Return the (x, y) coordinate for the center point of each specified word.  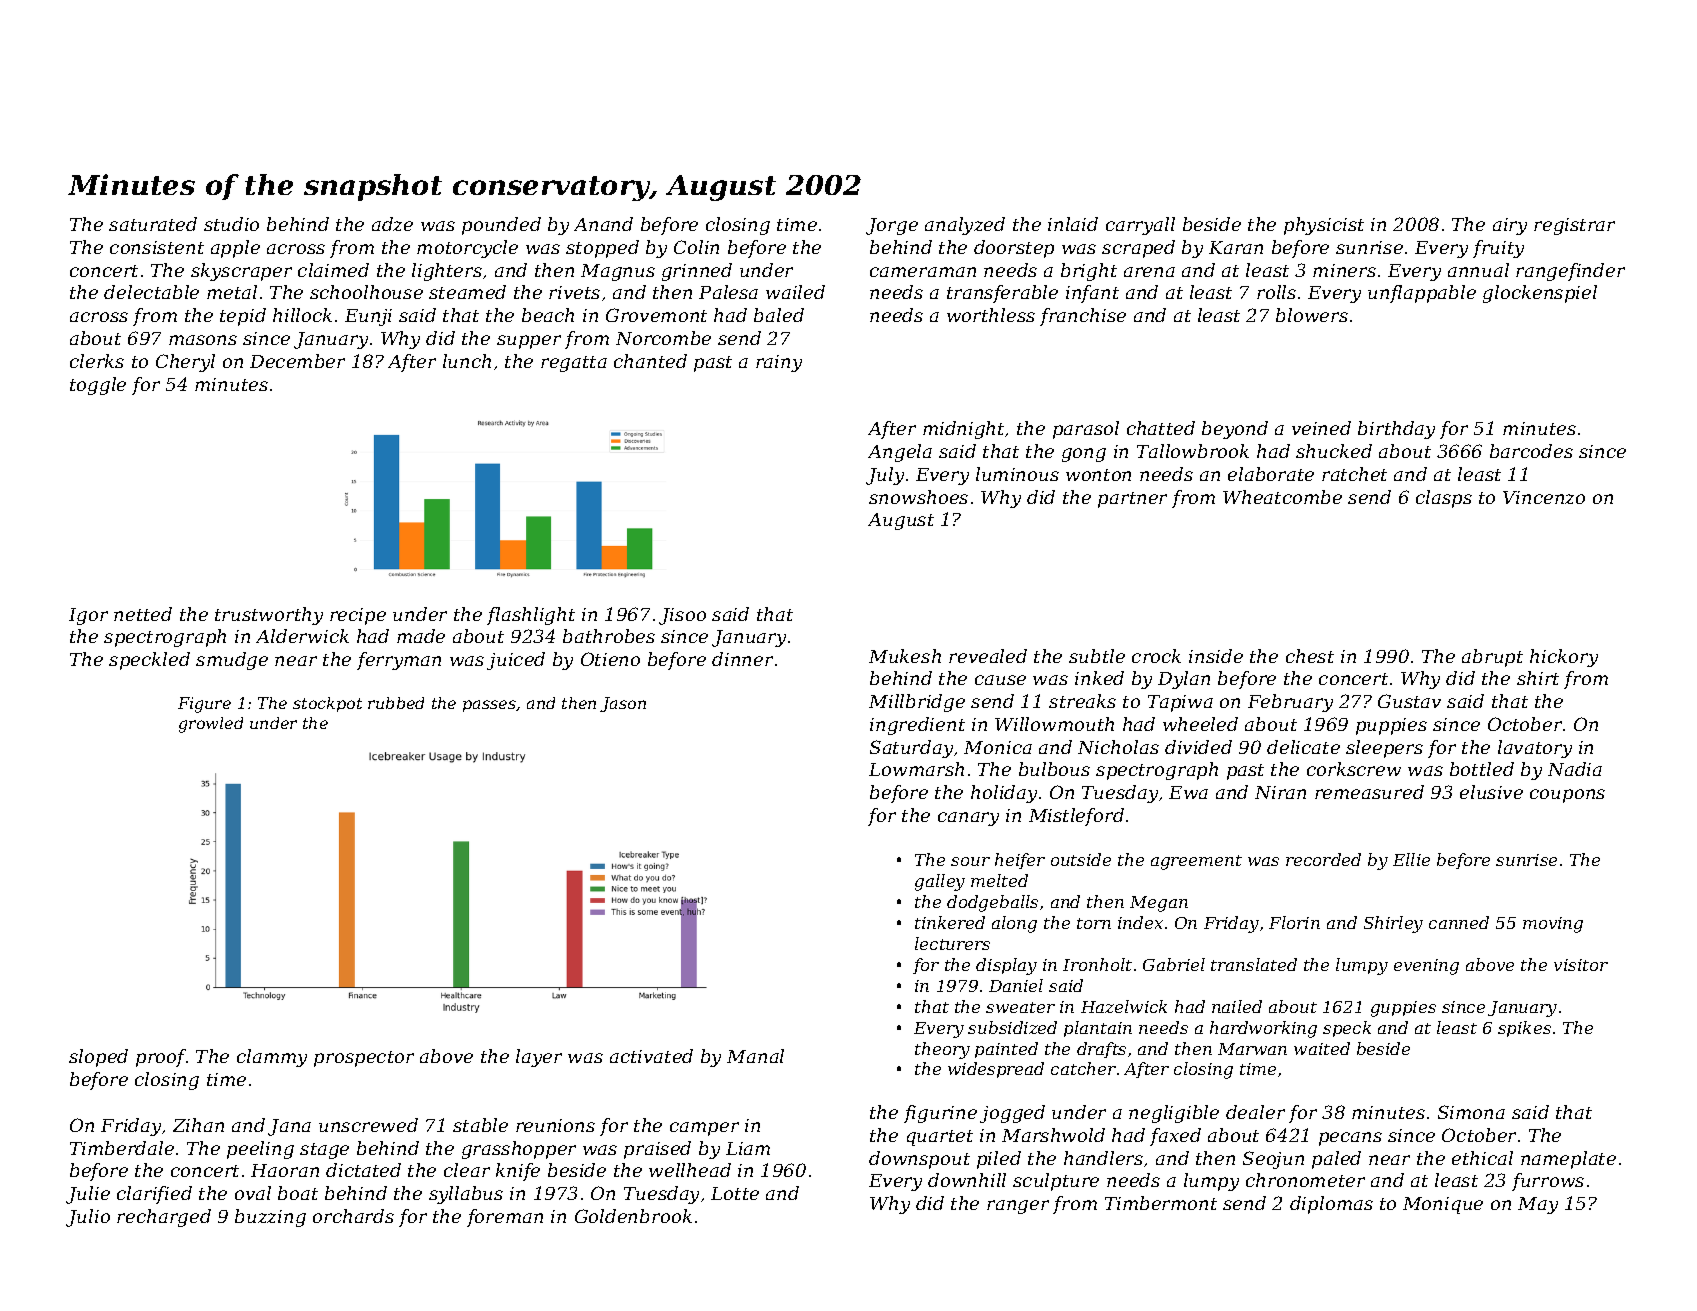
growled (211, 725)
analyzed (965, 226)
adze (392, 224)
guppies (1403, 1009)
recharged (164, 1218)
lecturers (952, 943)
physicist (1324, 226)
